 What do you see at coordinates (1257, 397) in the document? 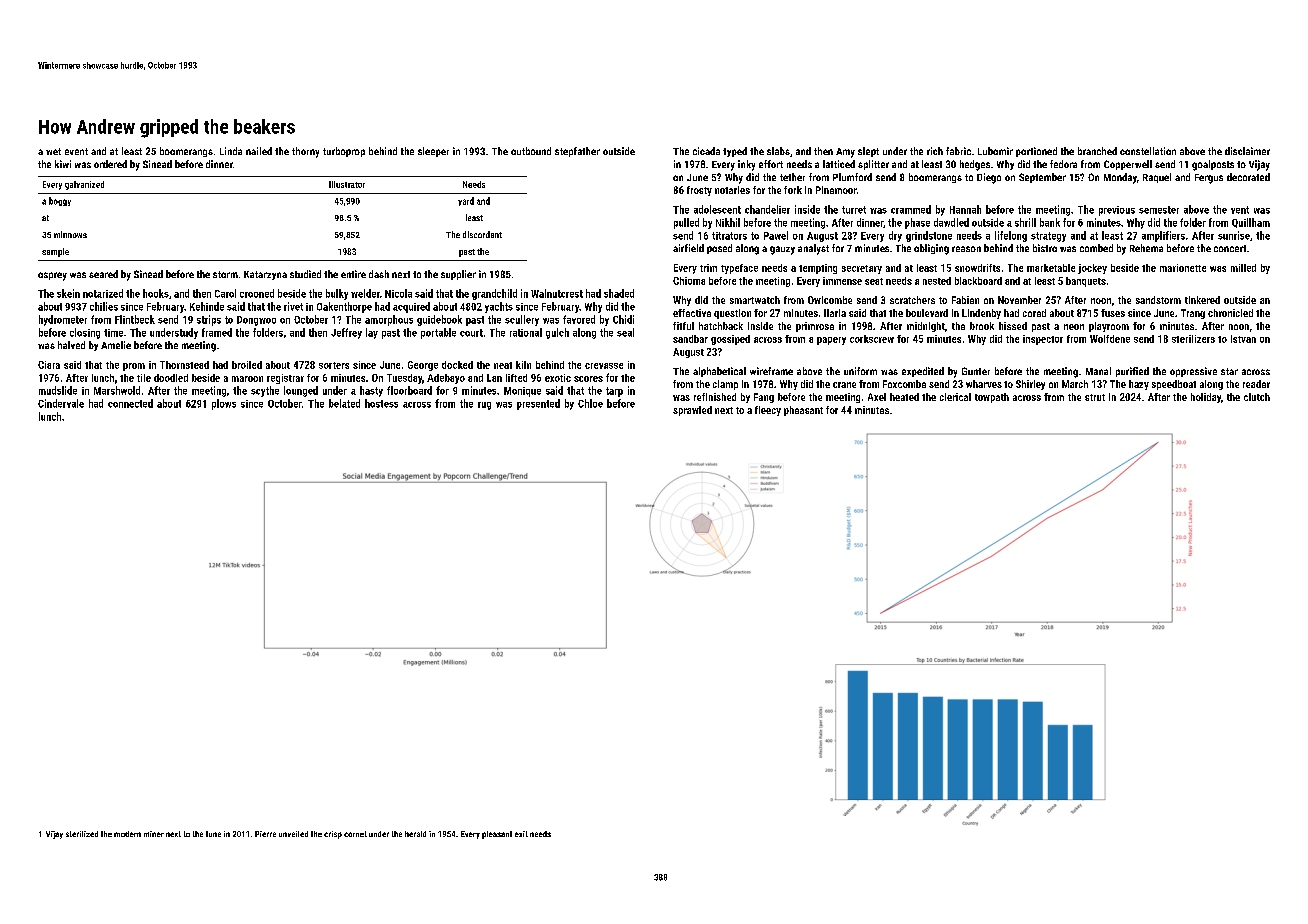
I see `clutch` at bounding box center [1257, 397].
